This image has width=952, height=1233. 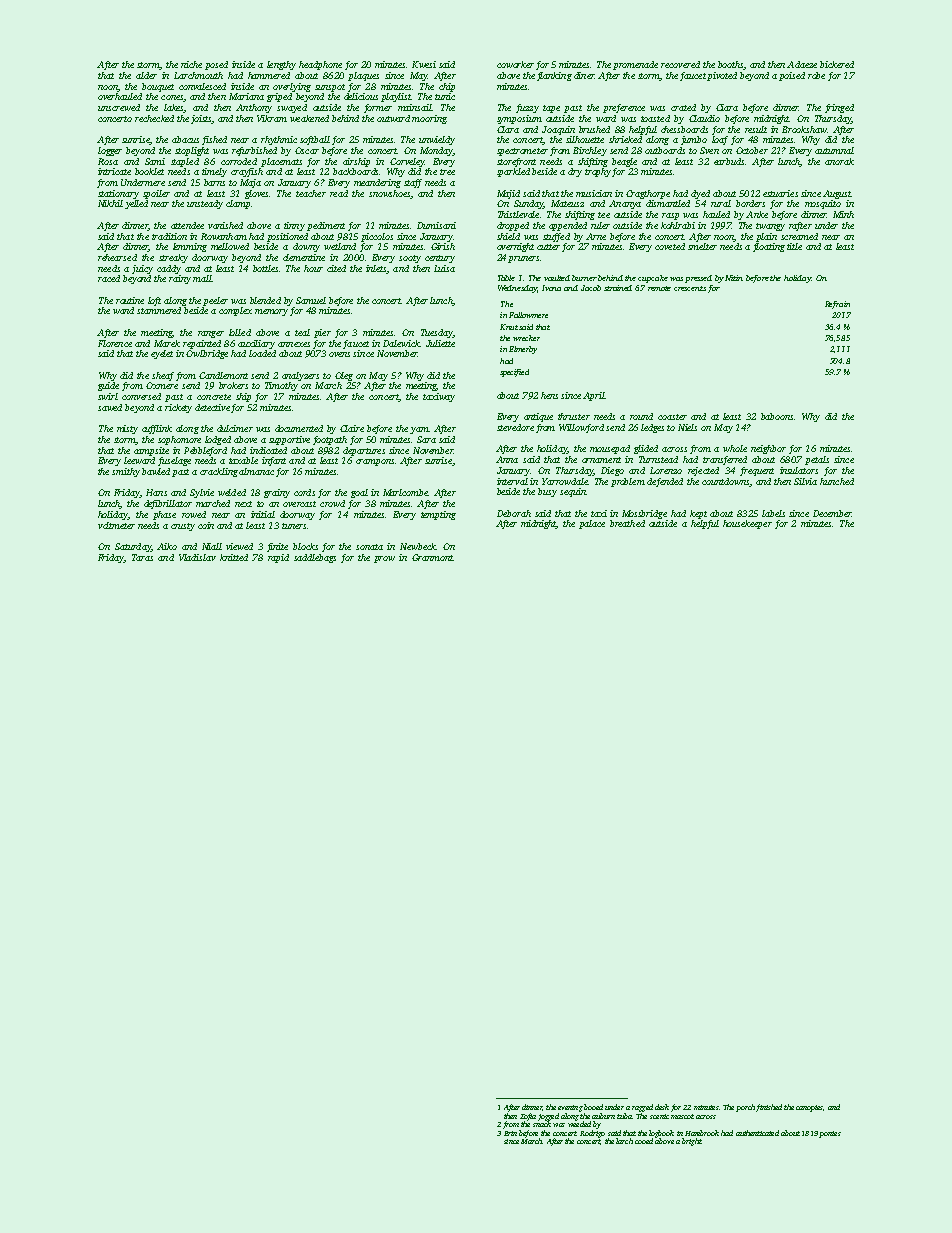 I want to click on jogged, so click(x=548, y=1117).
